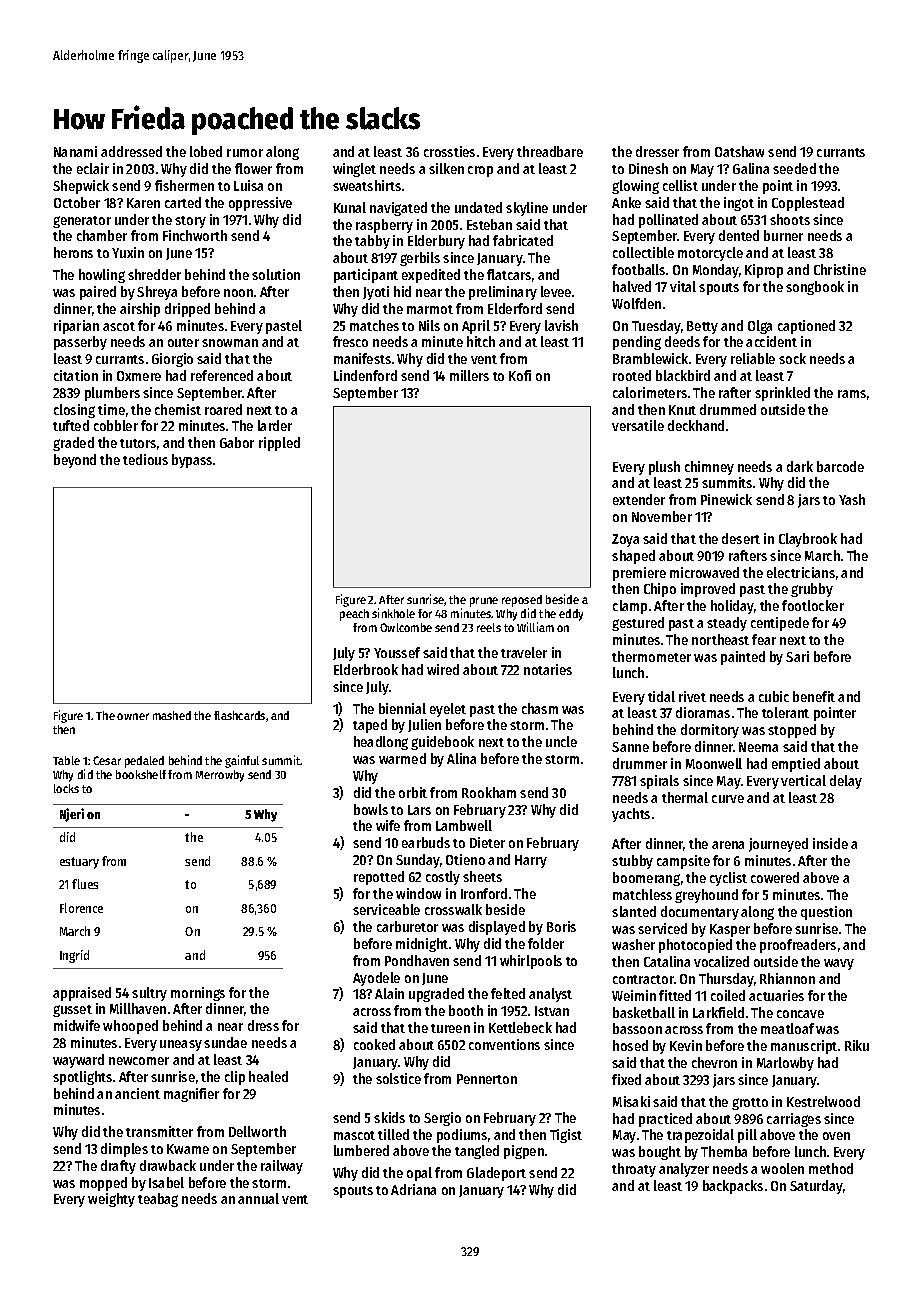 Image resolution: width=924 pixels, height=1308 pixels. Describe the element at coordinates (172, 715) in the image. I see `mashed` at that location.
